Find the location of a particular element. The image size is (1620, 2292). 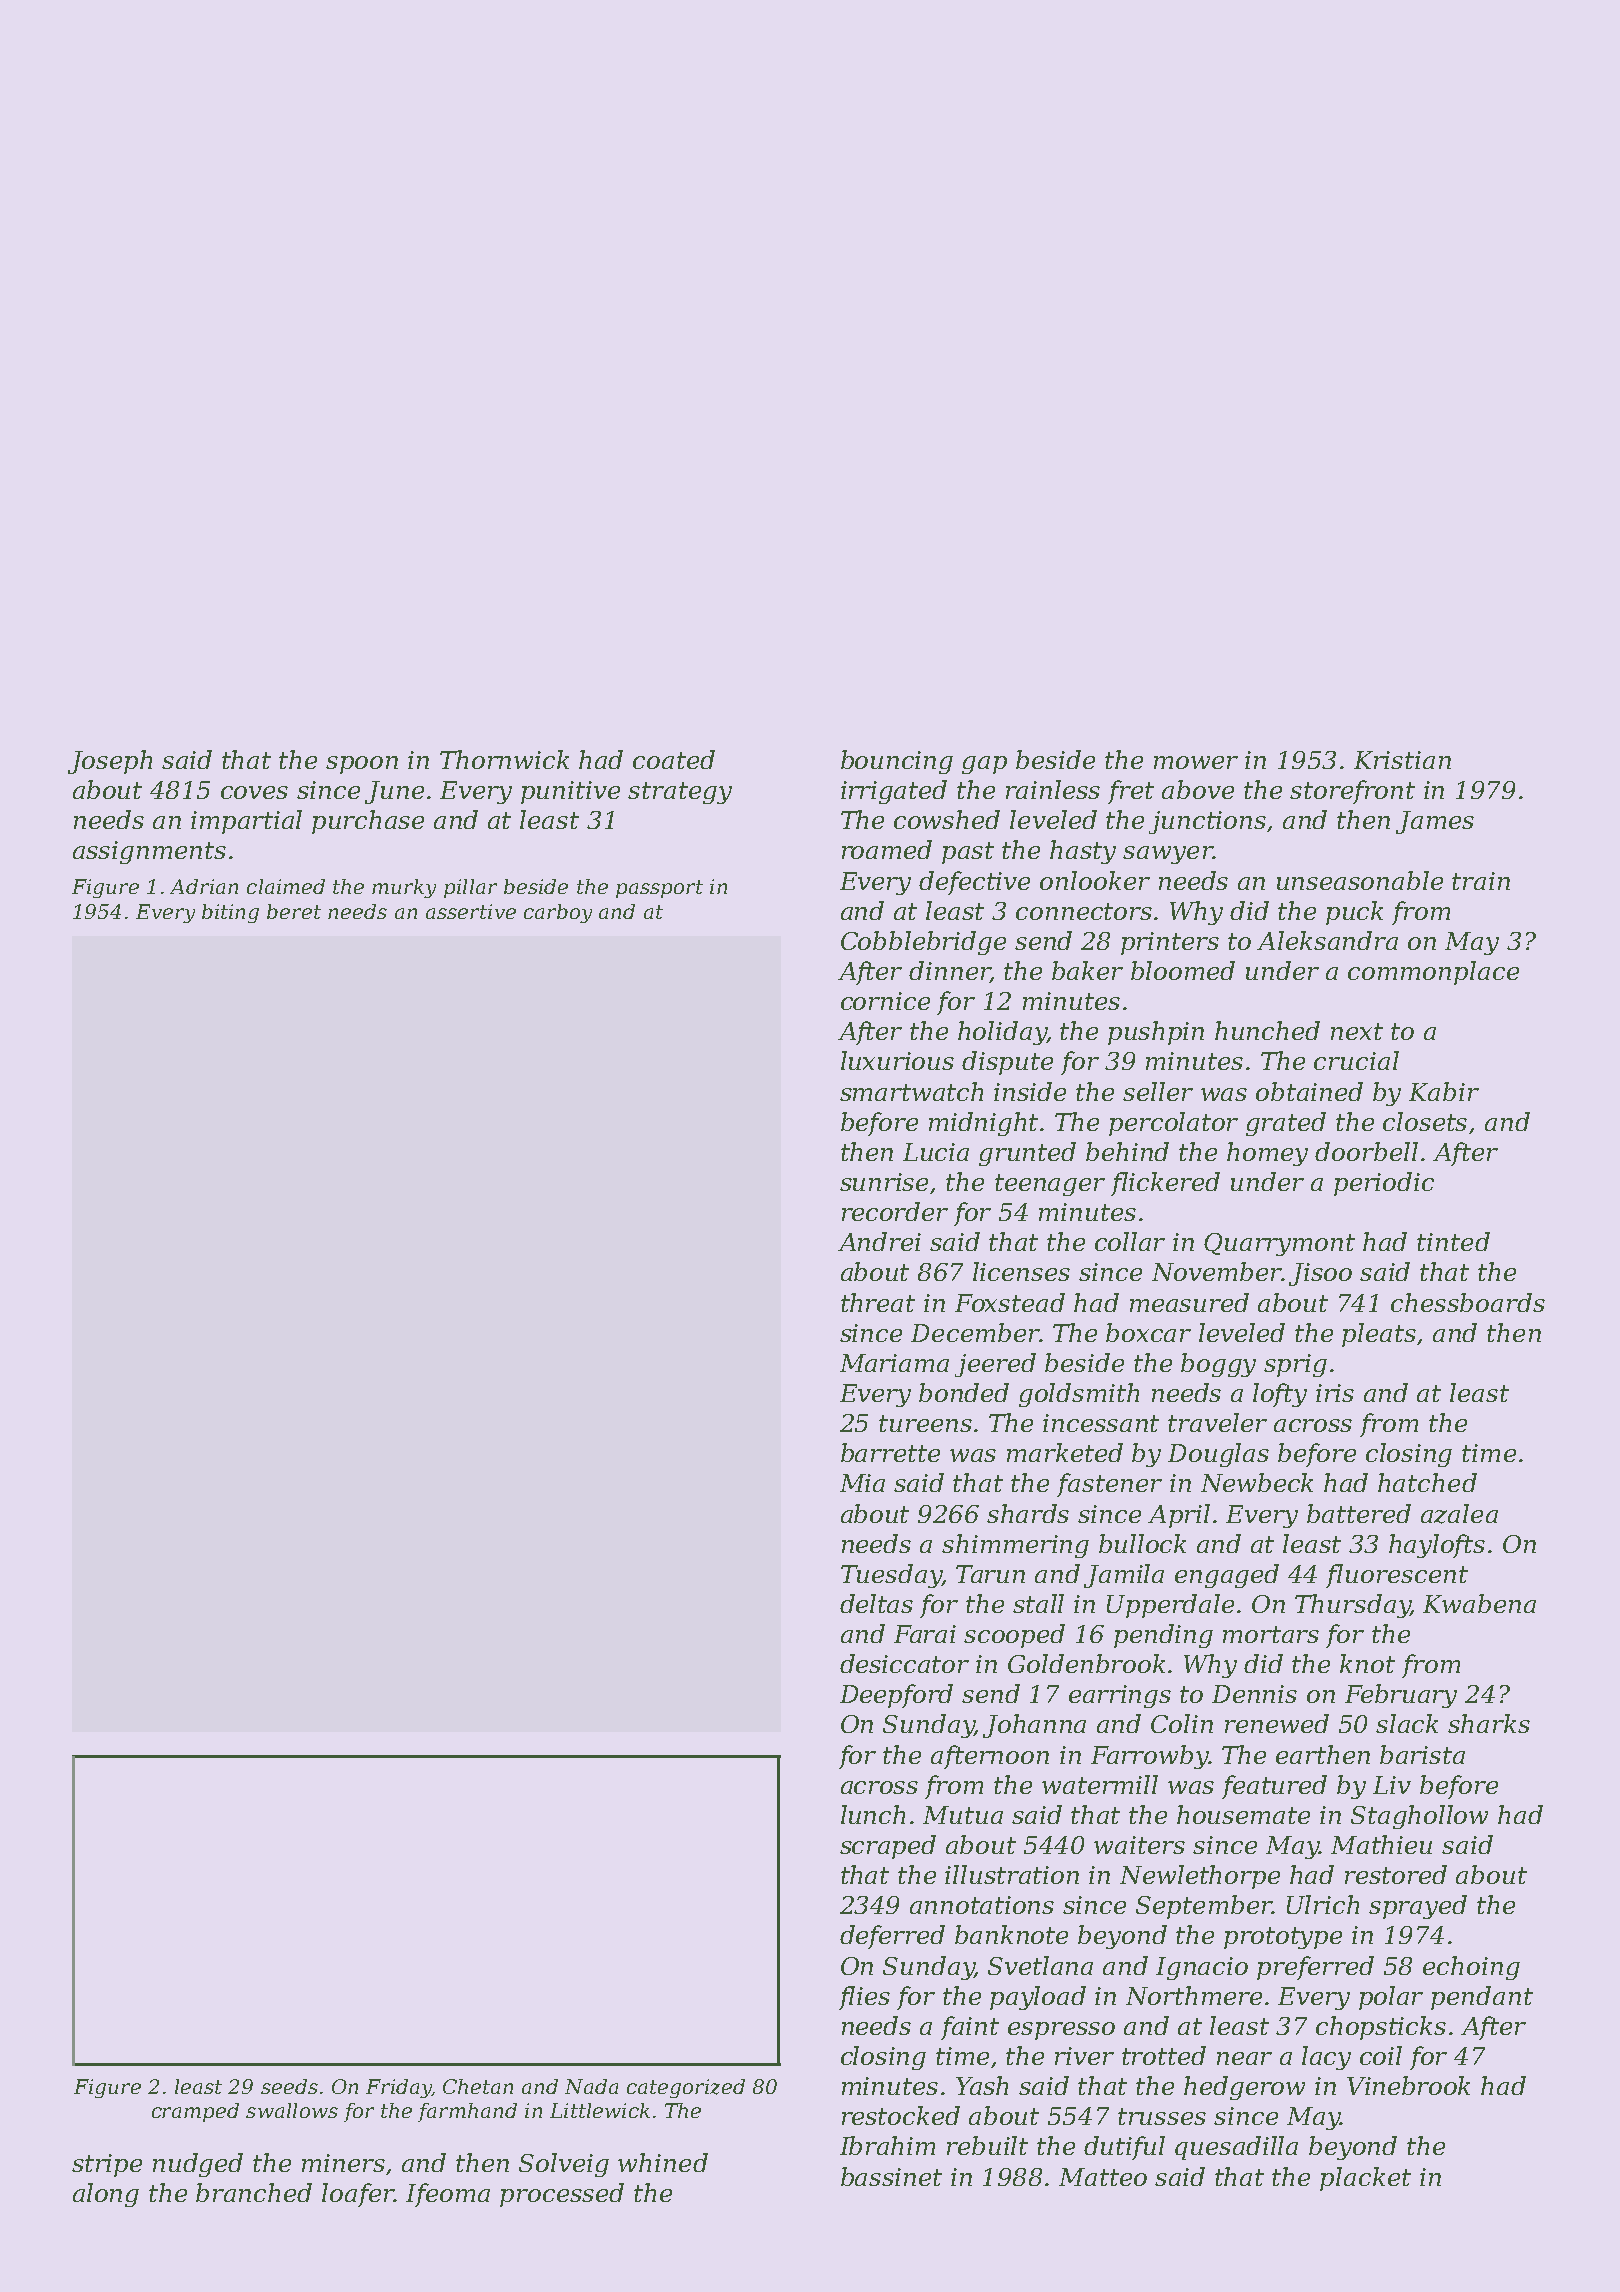

Friday is located at coordinates (398, 2088).
